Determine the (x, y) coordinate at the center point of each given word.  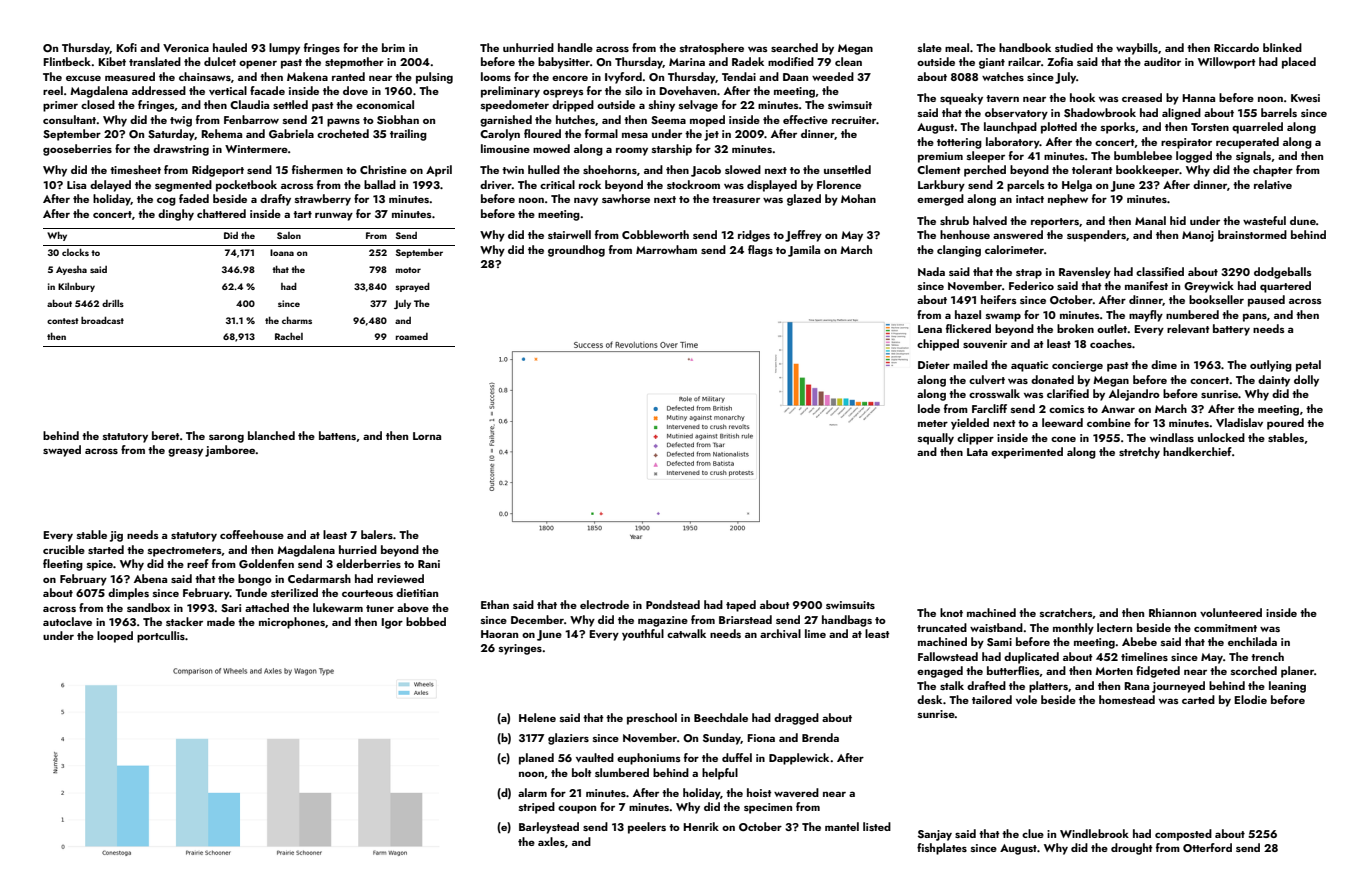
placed (1299, 63)
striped (537, 808)
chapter (1273, 171)
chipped (938, 345)
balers (377, 534)
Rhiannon (1172, 612)
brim (393, 47)
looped (115, 637)
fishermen (317, 169)
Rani (429, 564)
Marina (687, 62)
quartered (1285, 287)
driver (496, 184)
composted (1183, 835)
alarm (532, 792)
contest (63, 321)
